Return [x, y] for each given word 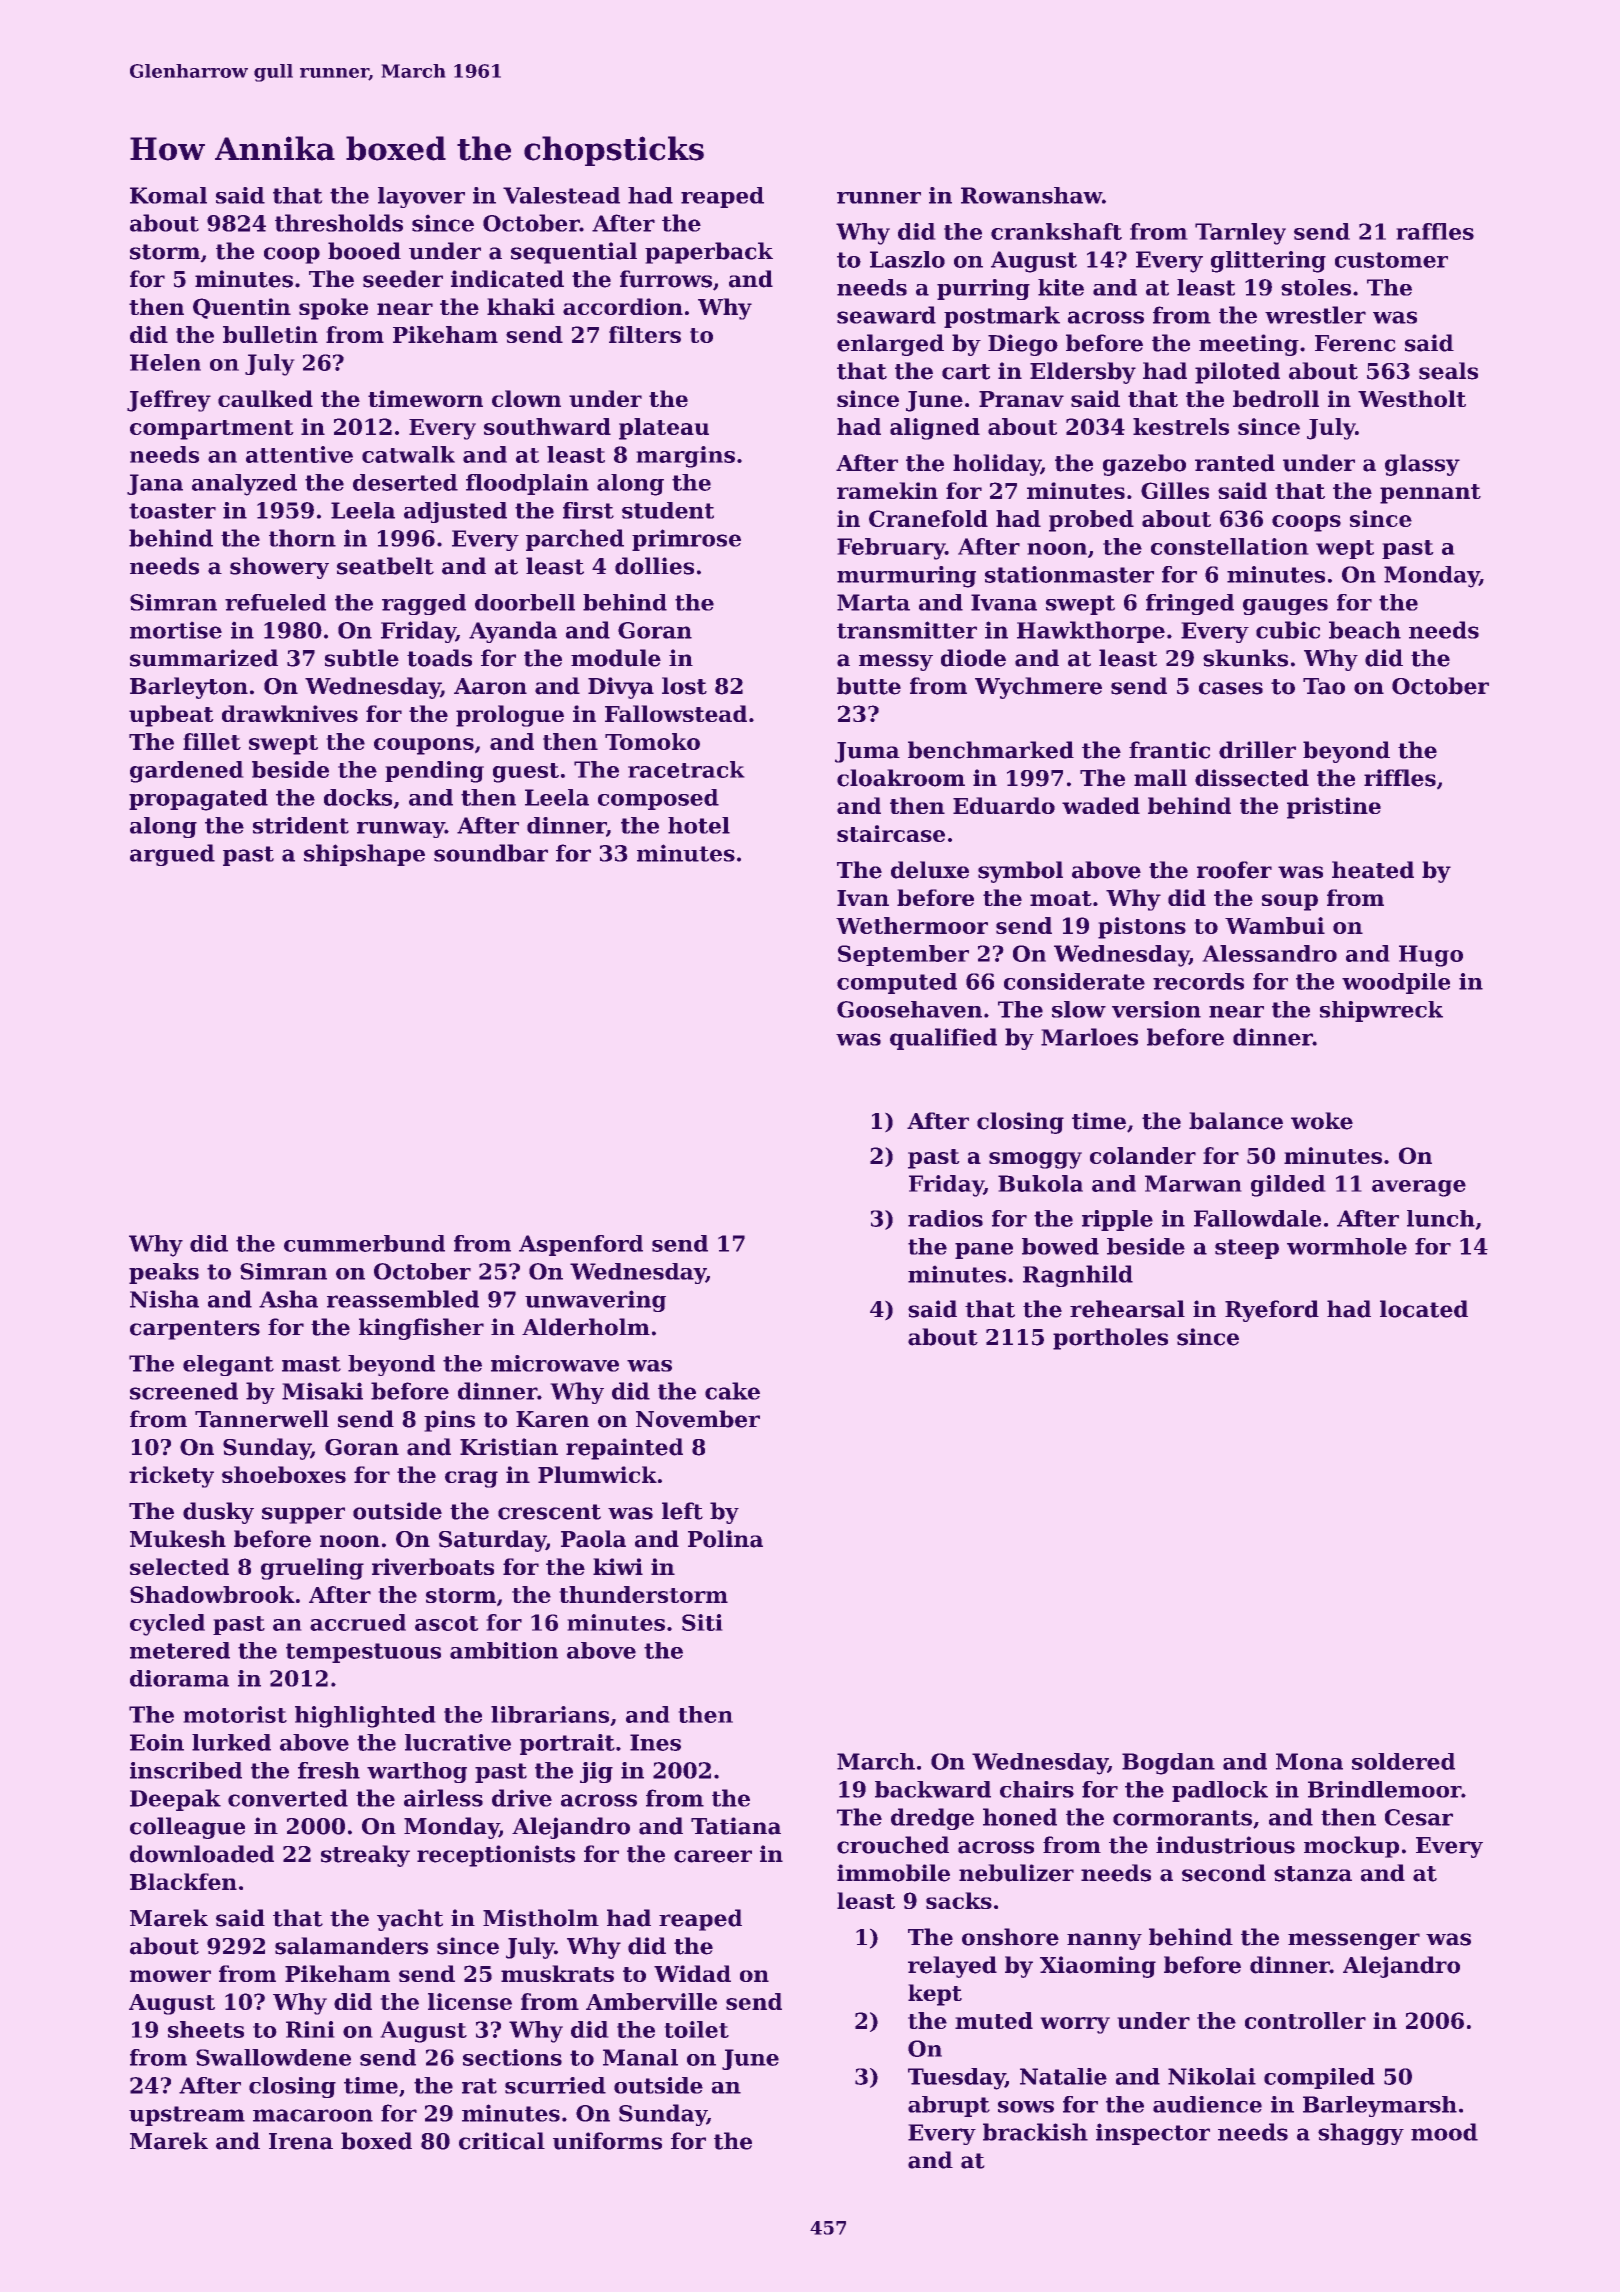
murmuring [906, 577]
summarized [204, 658]
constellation [1230, 546]
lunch [1441, 1218]
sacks [959, 1900]
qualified [943, 1039]
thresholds [339, 223]
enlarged [890, 345]
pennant [1430, 494]
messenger [1354, 1941]
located [1424, 1309]
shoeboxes [284, 1474]
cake [732, 1391]
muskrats [557, 1973]
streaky [365, 1856]
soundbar [491, 853]
